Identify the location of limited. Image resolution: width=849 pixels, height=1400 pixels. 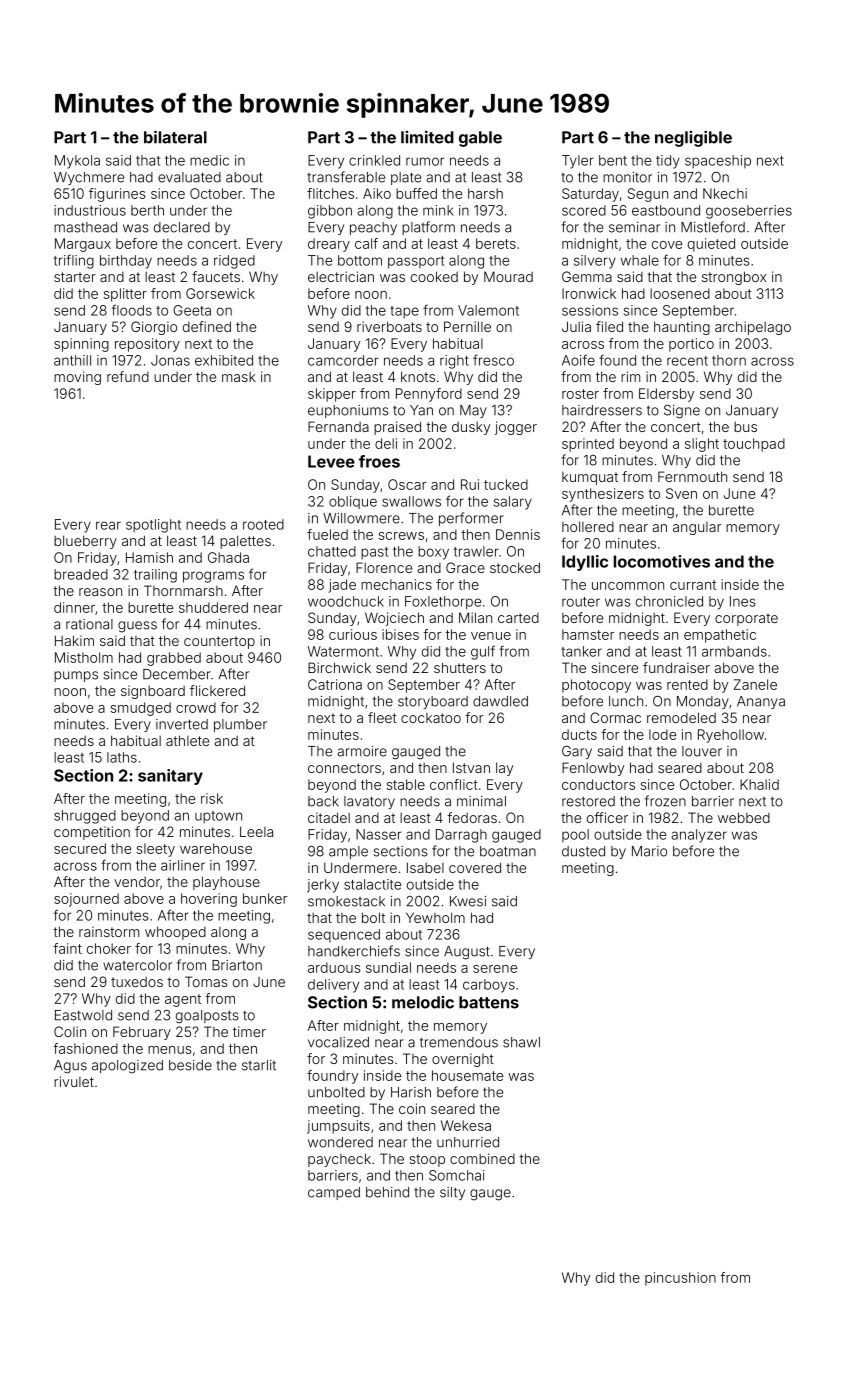
(427, 137).
